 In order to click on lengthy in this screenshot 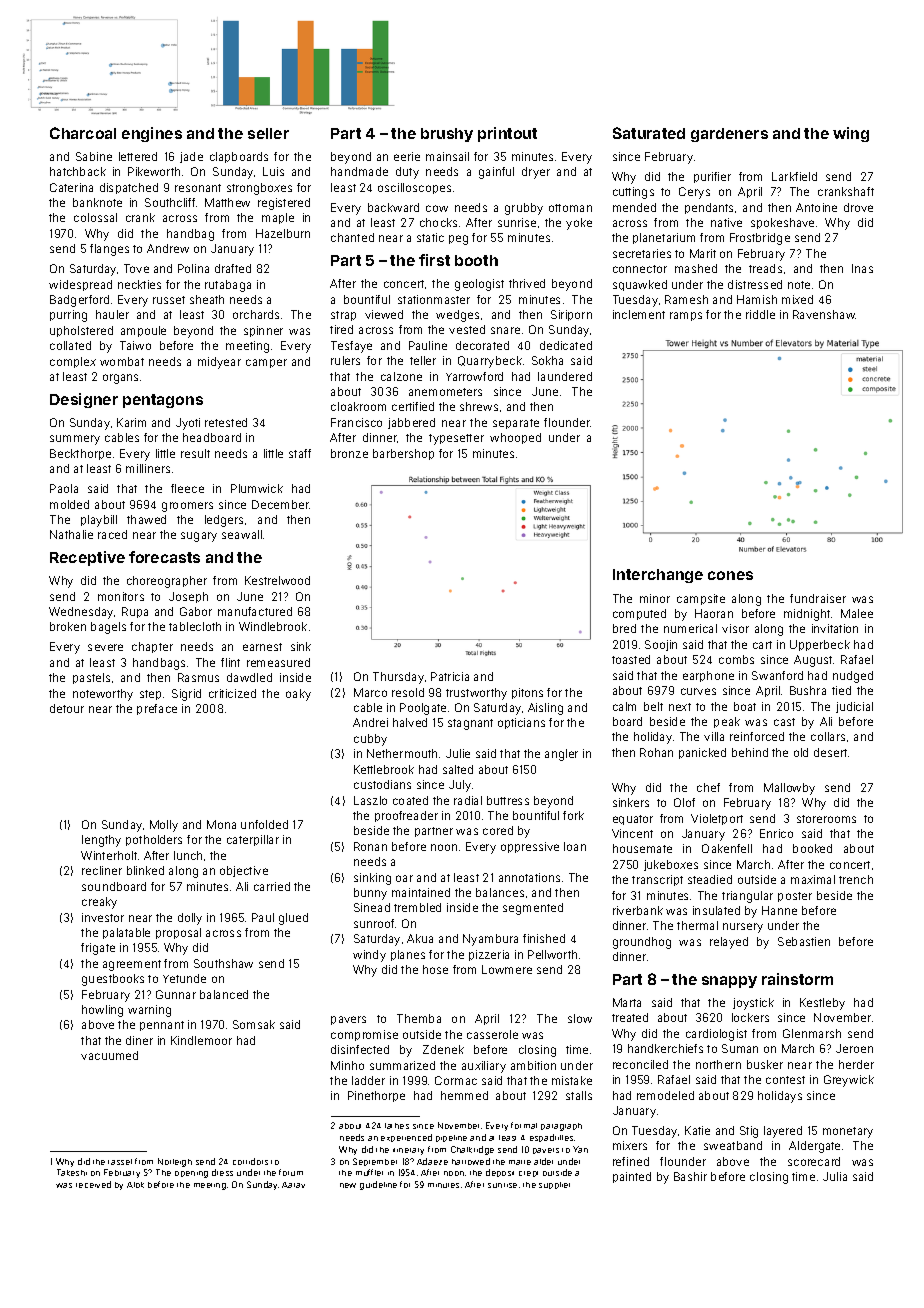, I will do `click(101, 841)`.
